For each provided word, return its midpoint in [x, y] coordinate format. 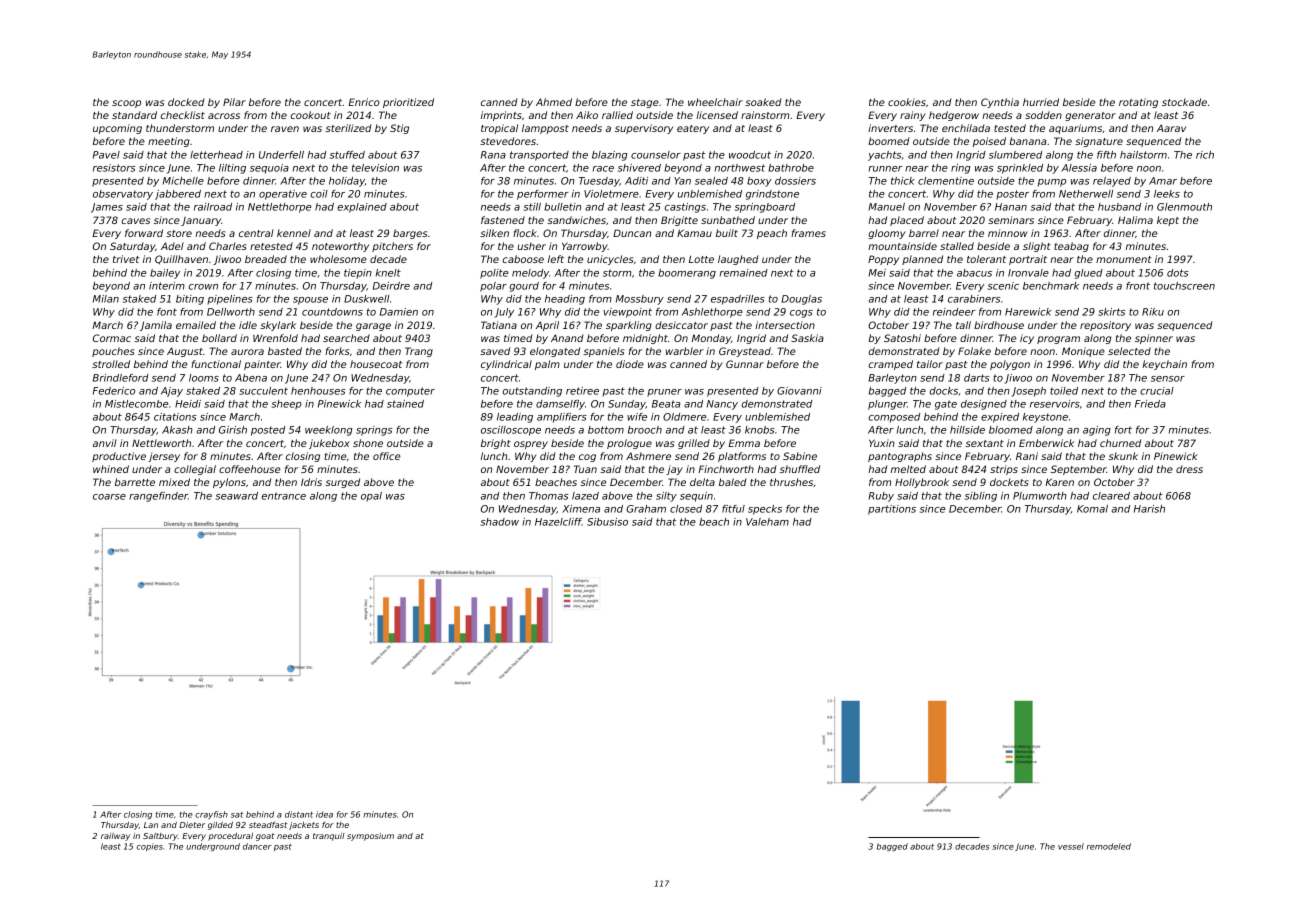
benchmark [1051, 286]
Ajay [172, 392]
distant [299, 814]
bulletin [562, 207]
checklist [183, 115]
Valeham [767, 522]
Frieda [1150, 404]
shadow [500, 522]
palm [547, 365]
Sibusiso [607, 522]
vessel [1071, 846]
